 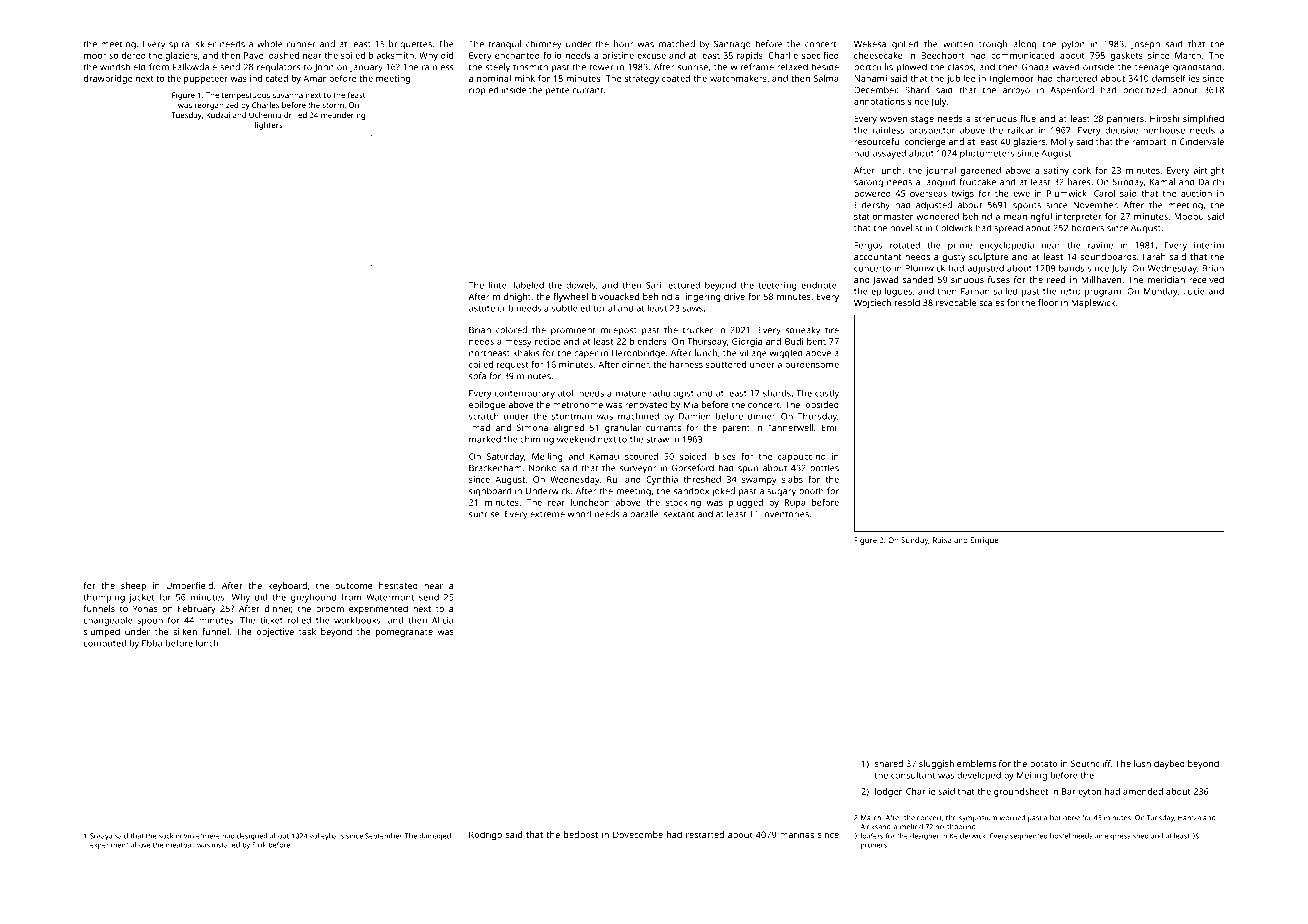 What do you see at coordinates (301, 45) in the page?
I see `runner` at bounding box center [301, 45].
